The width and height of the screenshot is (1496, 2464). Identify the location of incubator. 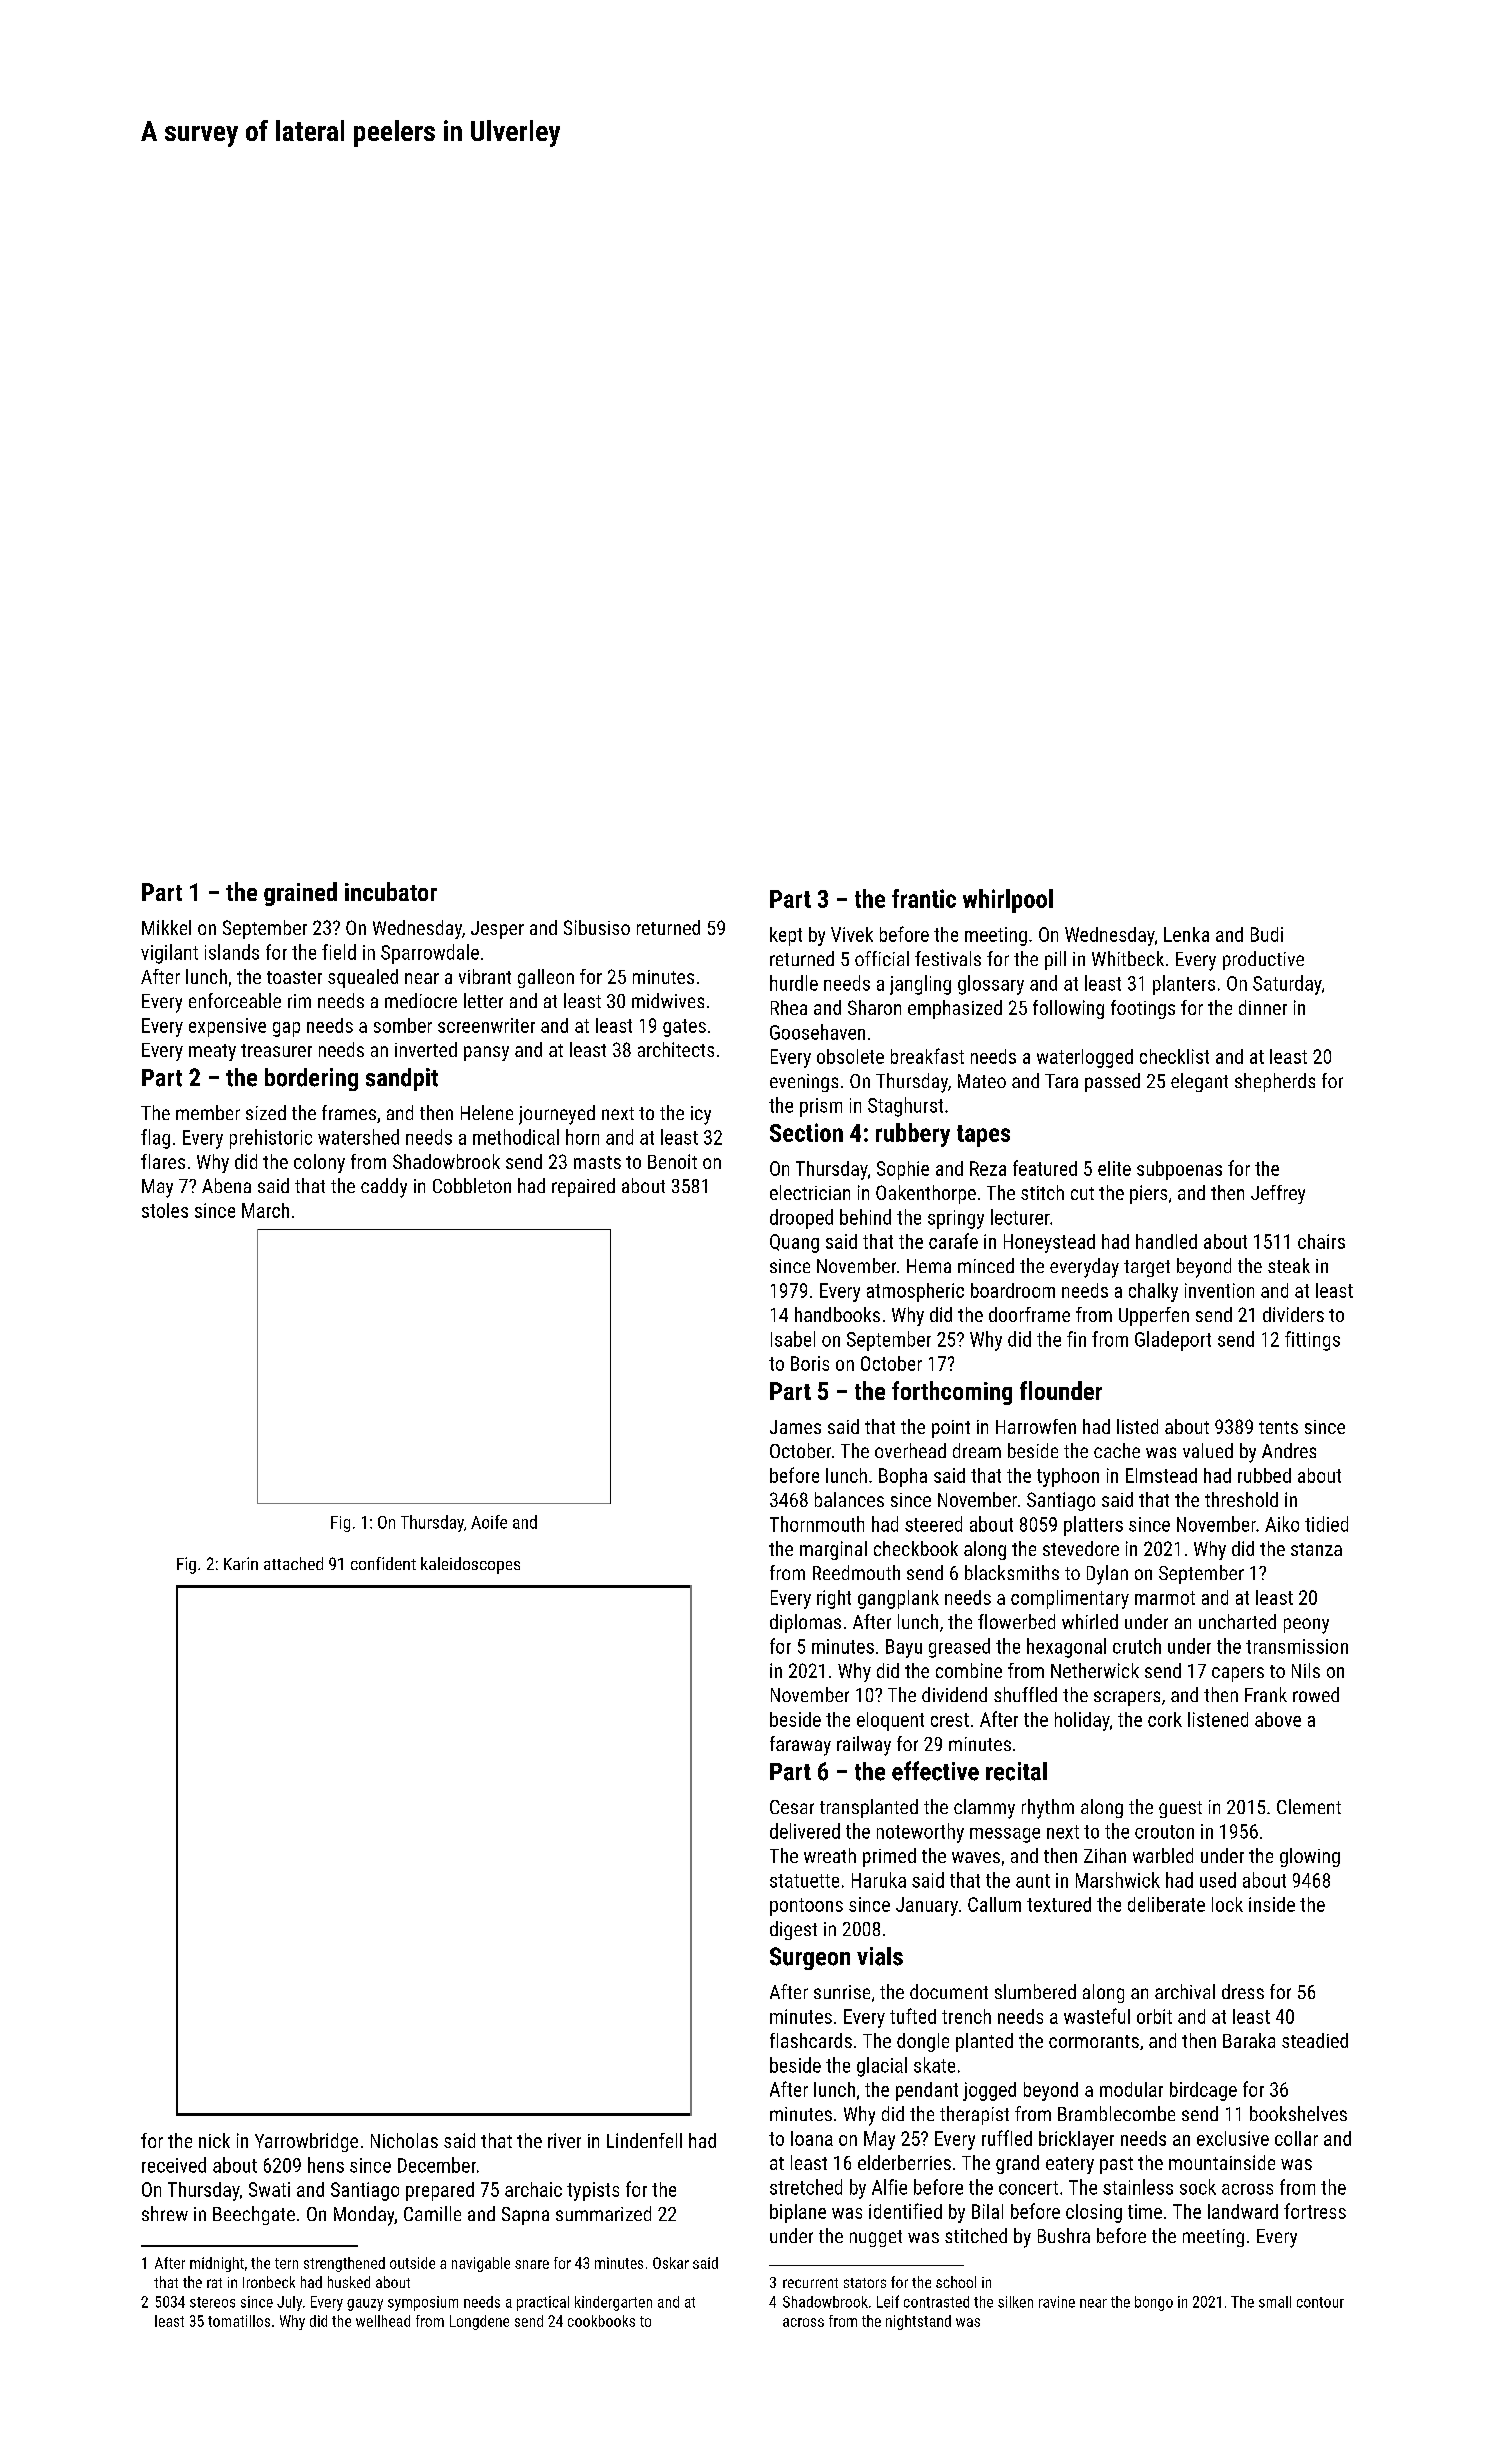
(391, 891).
